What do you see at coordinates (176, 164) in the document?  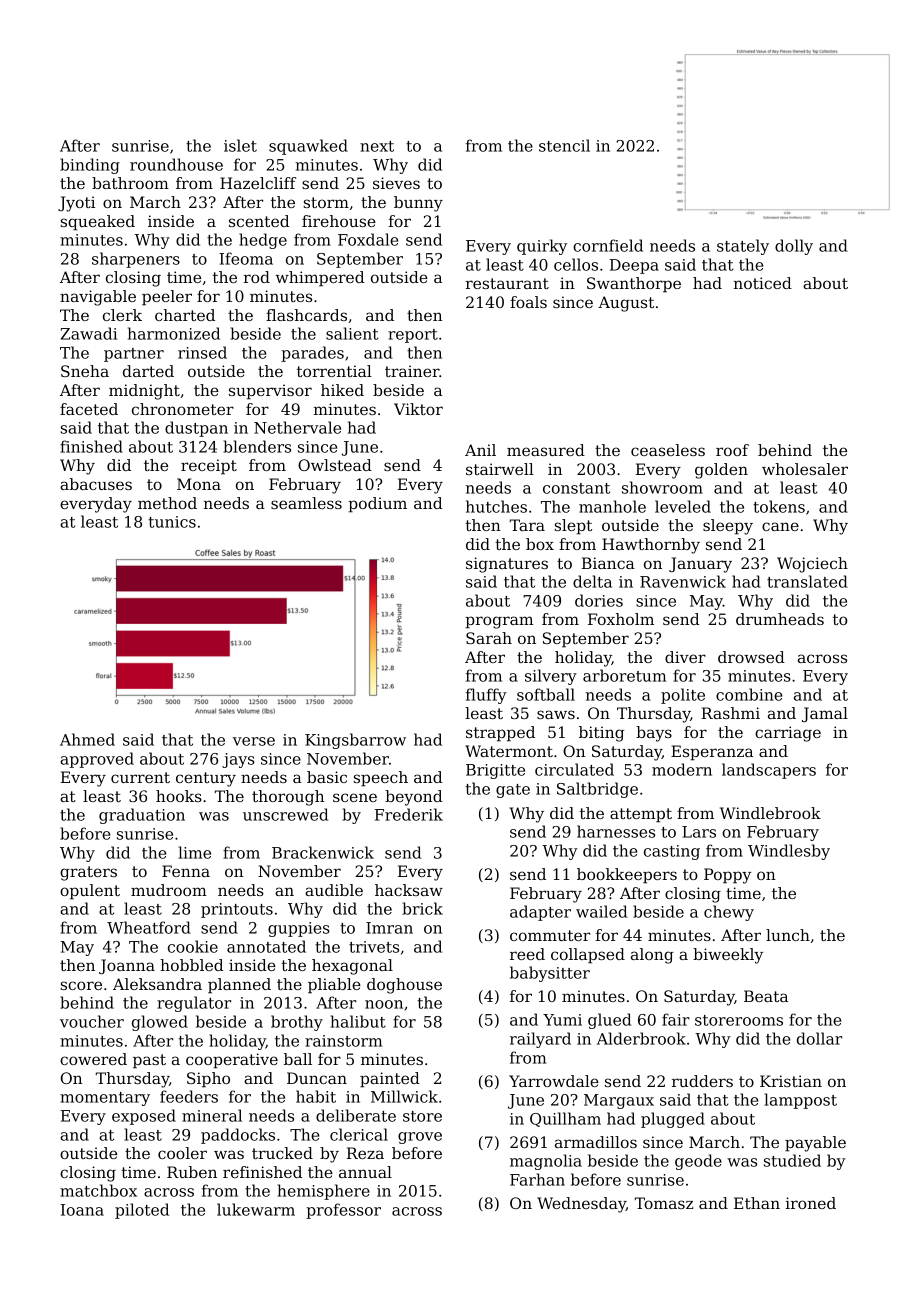 I see `roundhouse` at bounding box center [176, 164].
